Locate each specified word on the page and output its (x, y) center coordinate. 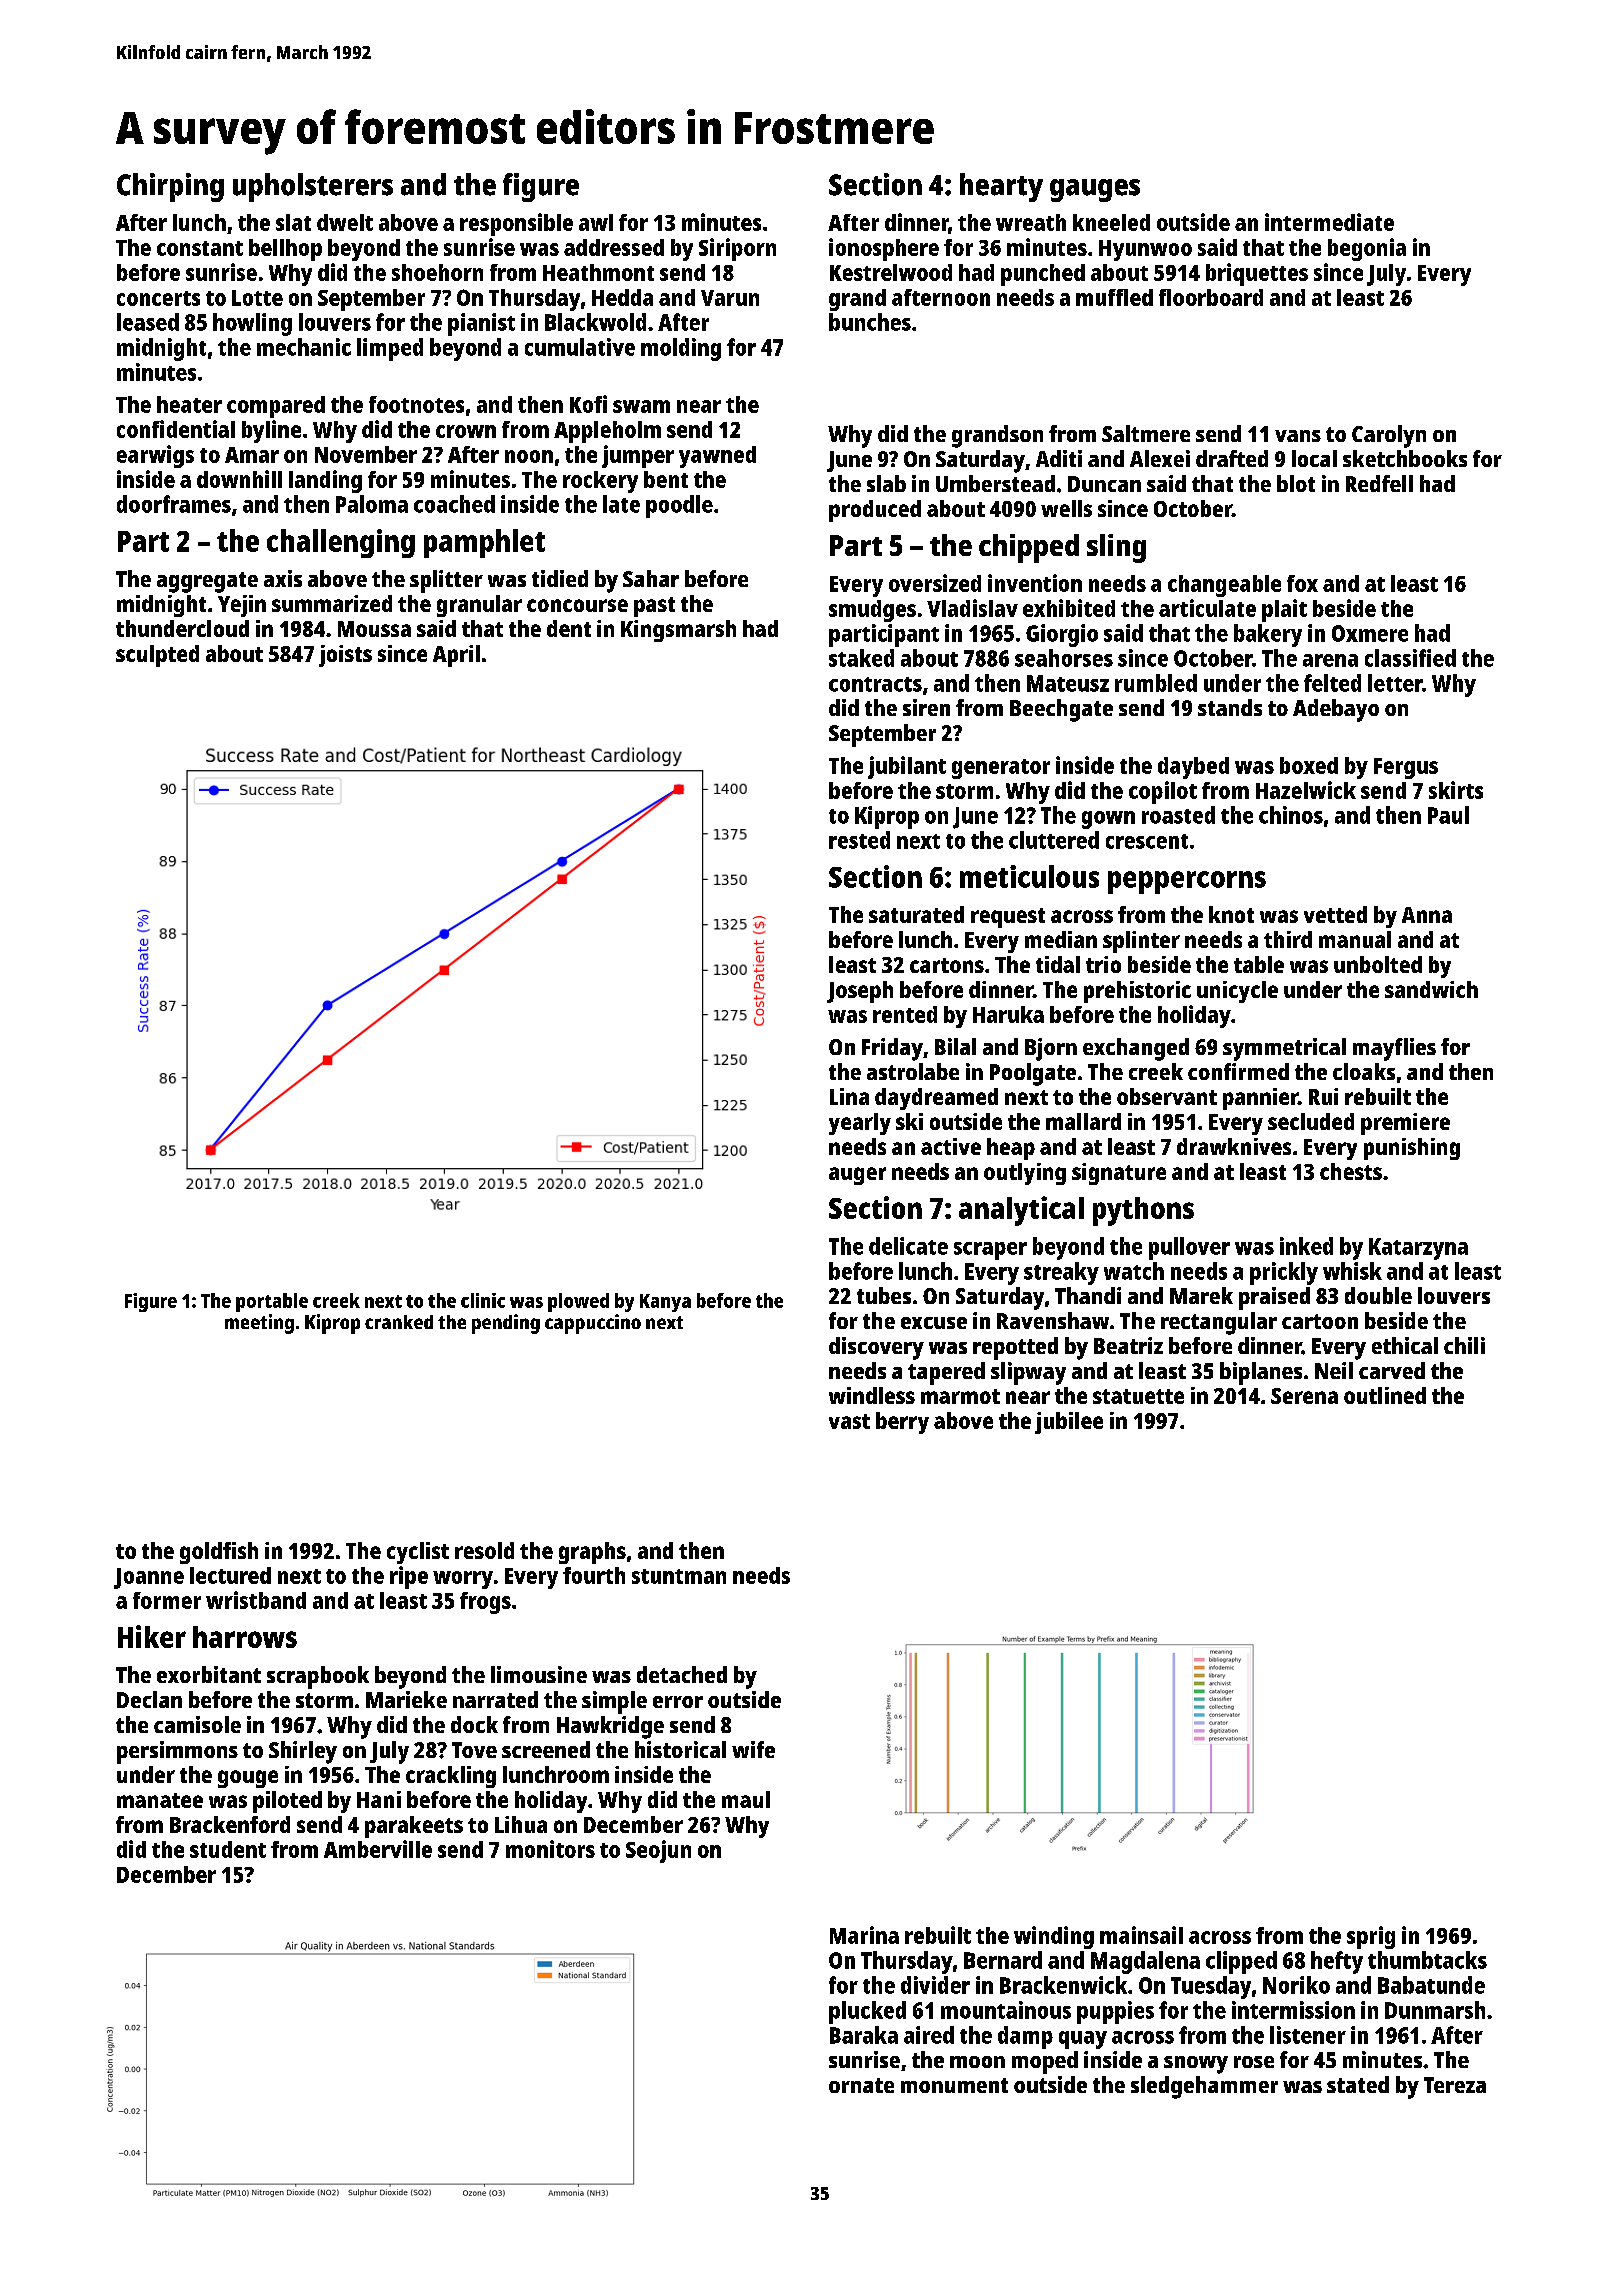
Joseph (860, 992)
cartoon (1320, 1321)
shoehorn (437, 272)
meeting (259, 1324)
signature (1119, 1174)
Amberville (378, 1849)
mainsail (1141, 1935)
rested (859, 840)
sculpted (157, 656)
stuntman (679, 1576)
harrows (245, 1637)
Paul (1448, 815)
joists (345, 656)
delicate (908, 1246)
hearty (1001, 187)
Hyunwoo (1145, 250)
